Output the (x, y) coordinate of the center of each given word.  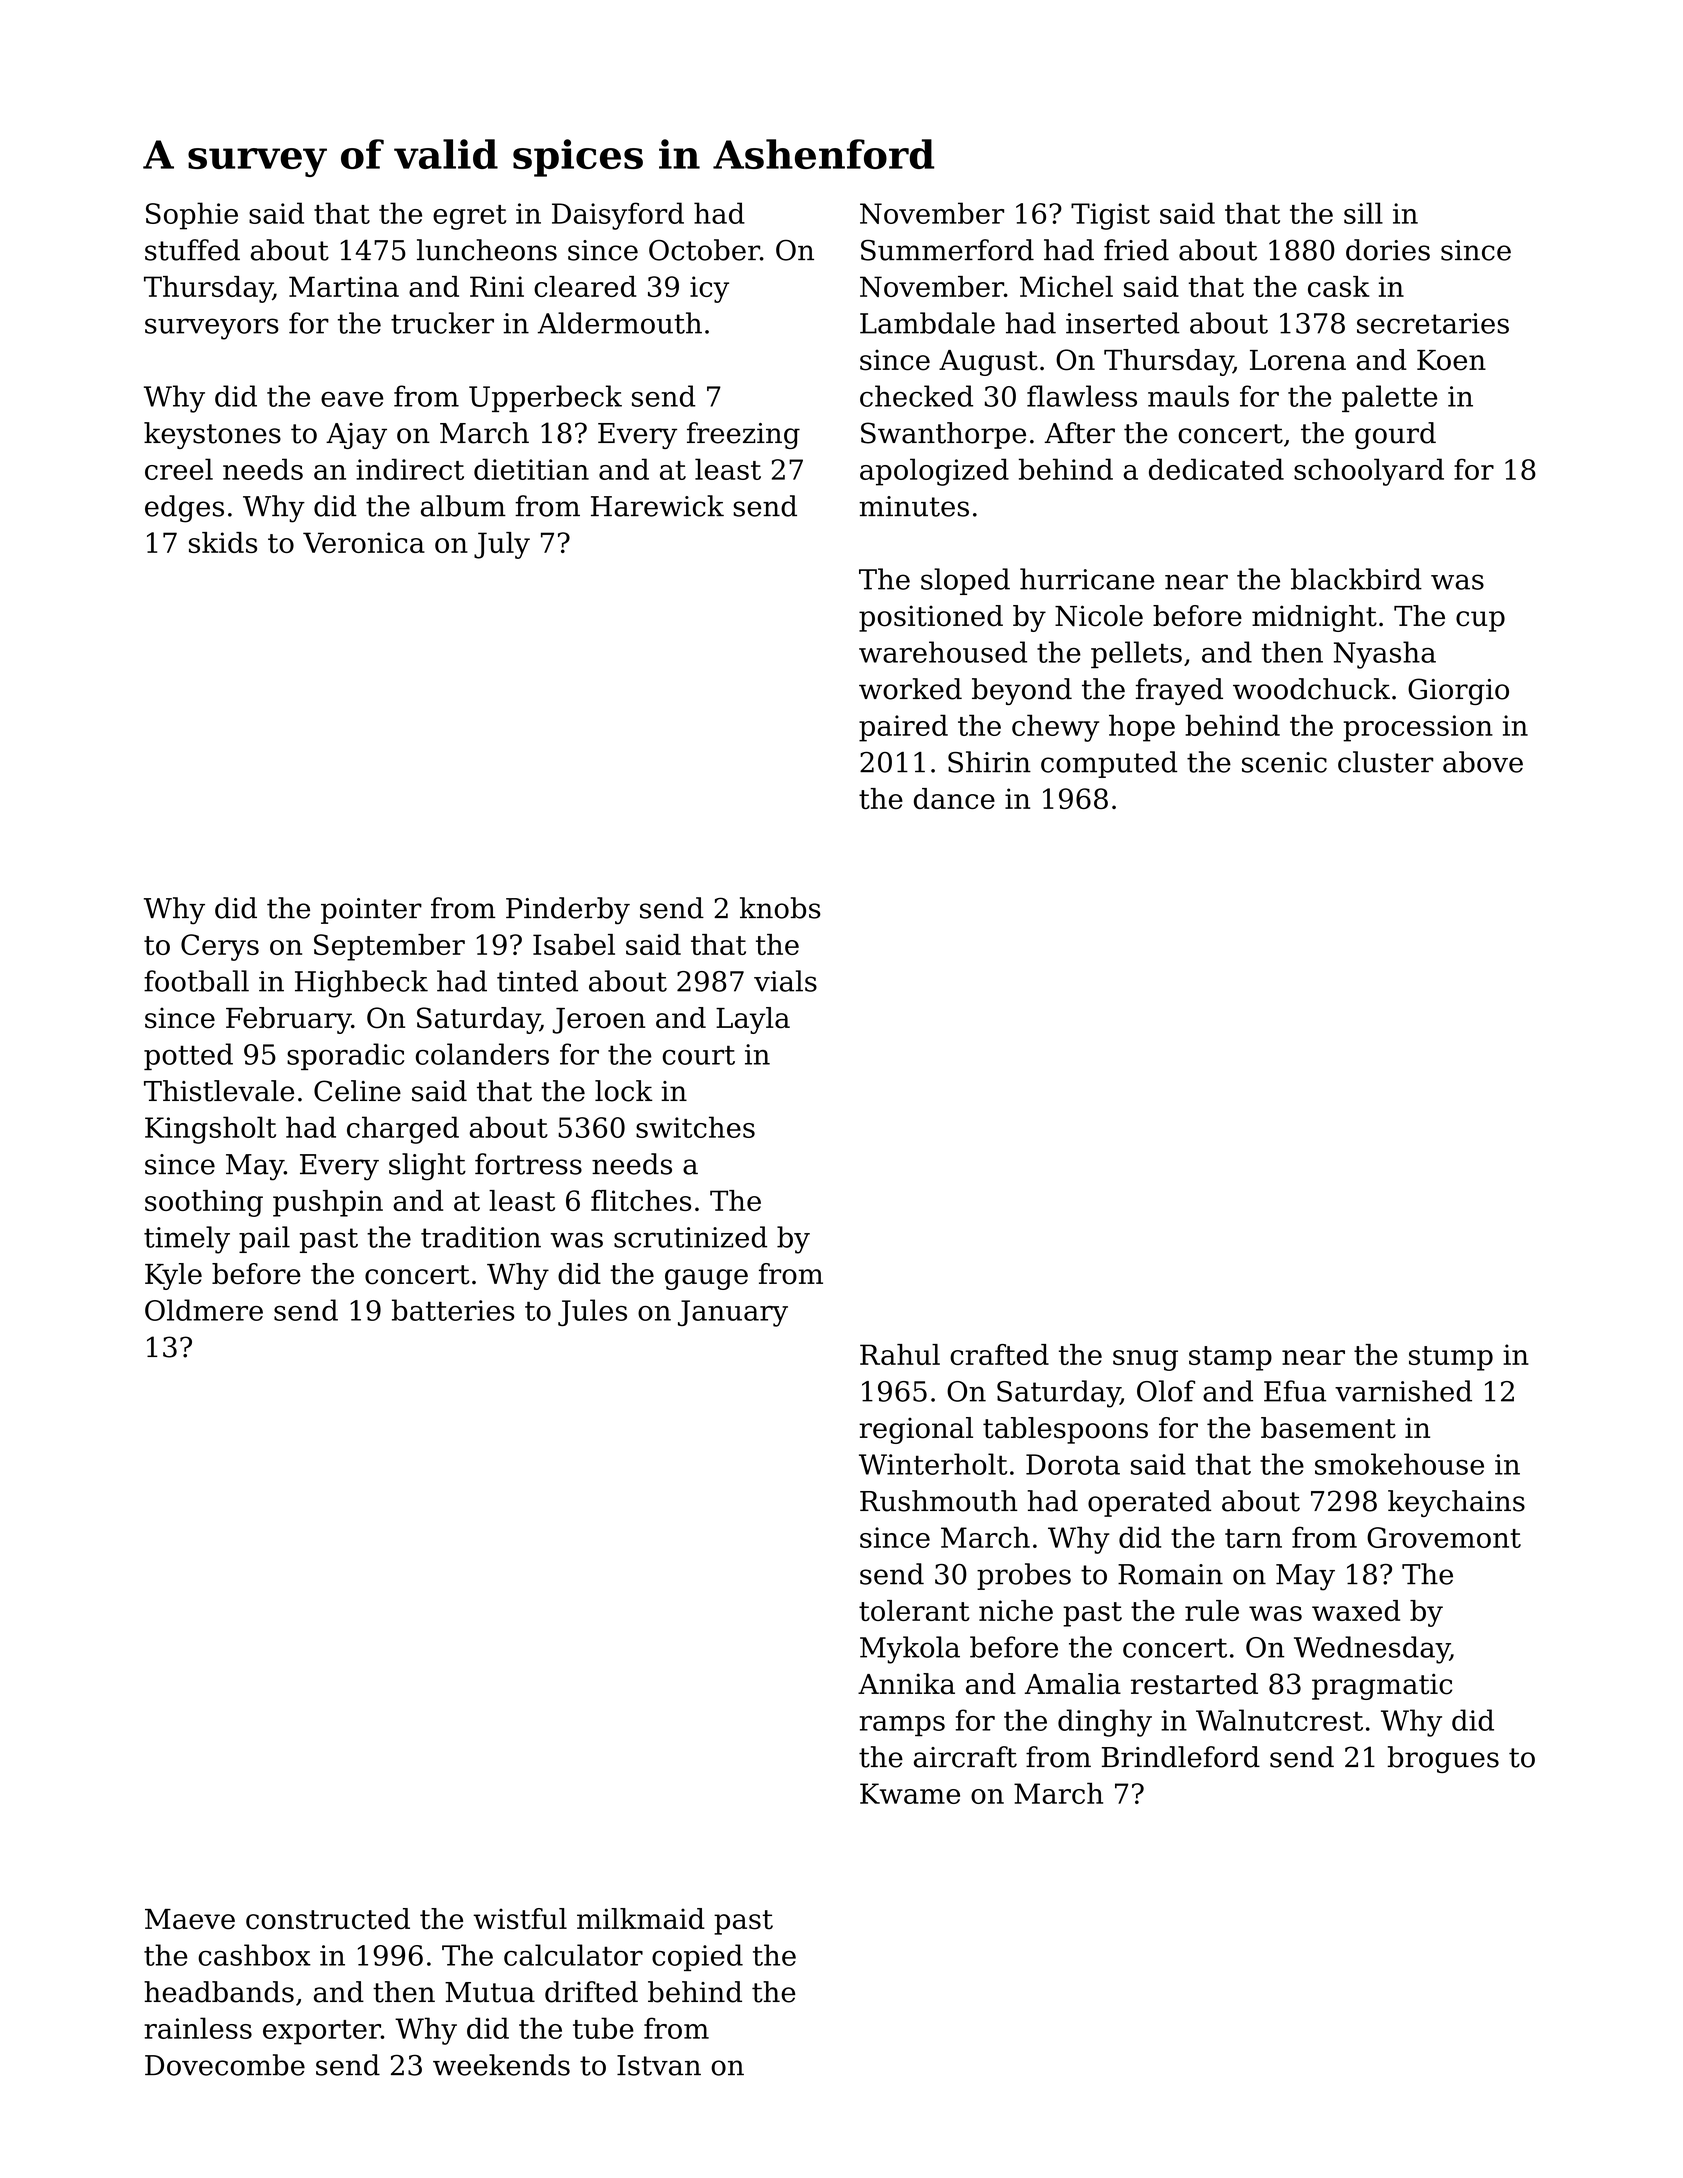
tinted (537, 981)
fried (1136, 250)
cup (1480, 621)
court (698, 1055)
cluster (1385, 762)
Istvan (659, 2065)
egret (469, 217)
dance (954, 798)
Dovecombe (225, 2065)
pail (264, 1239)
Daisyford (618, 216)
